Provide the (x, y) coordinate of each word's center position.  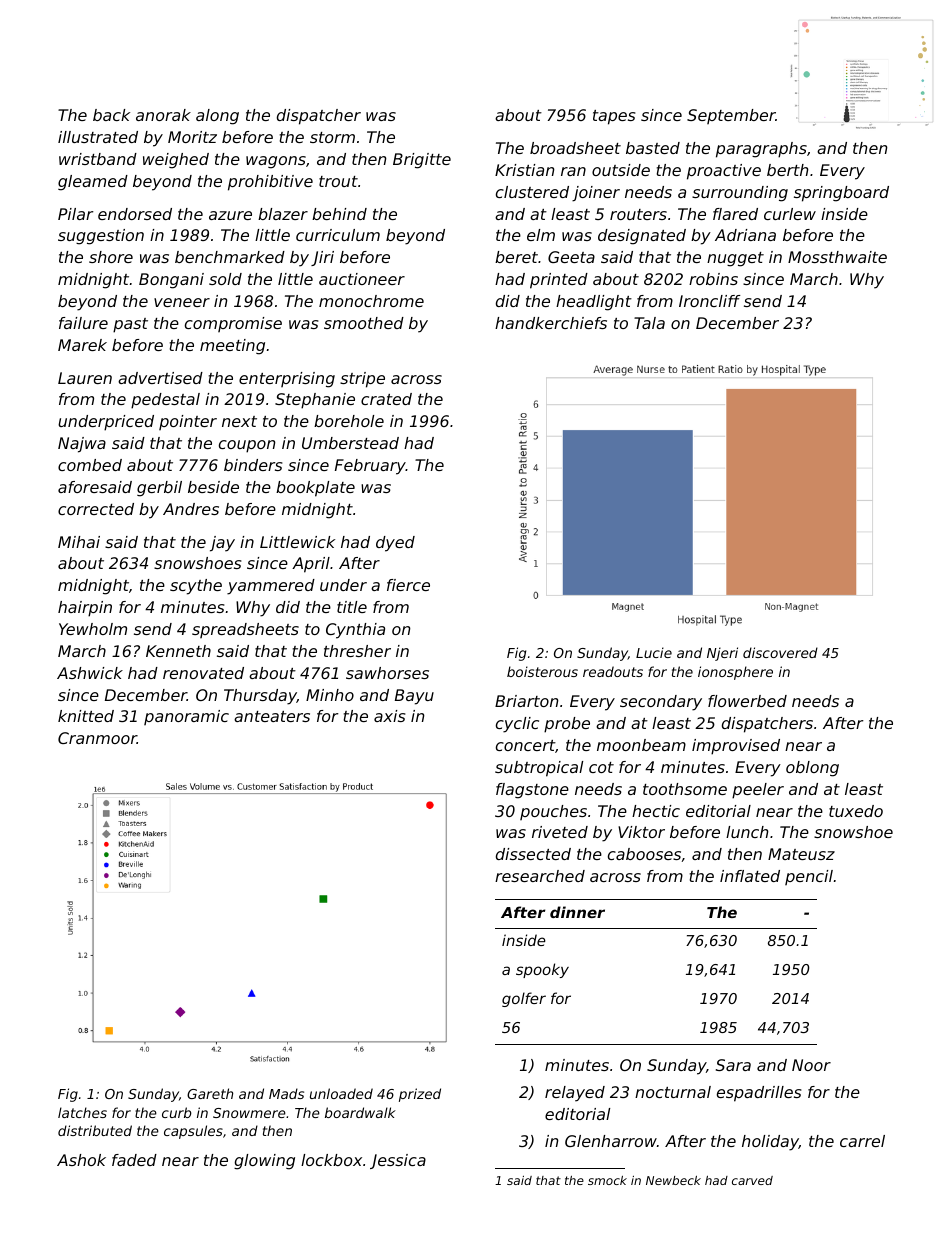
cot (601, 767)
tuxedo (856, 811)
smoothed (364, 323)
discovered (780, 652)
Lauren (85, 378)
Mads (286, 1093)
